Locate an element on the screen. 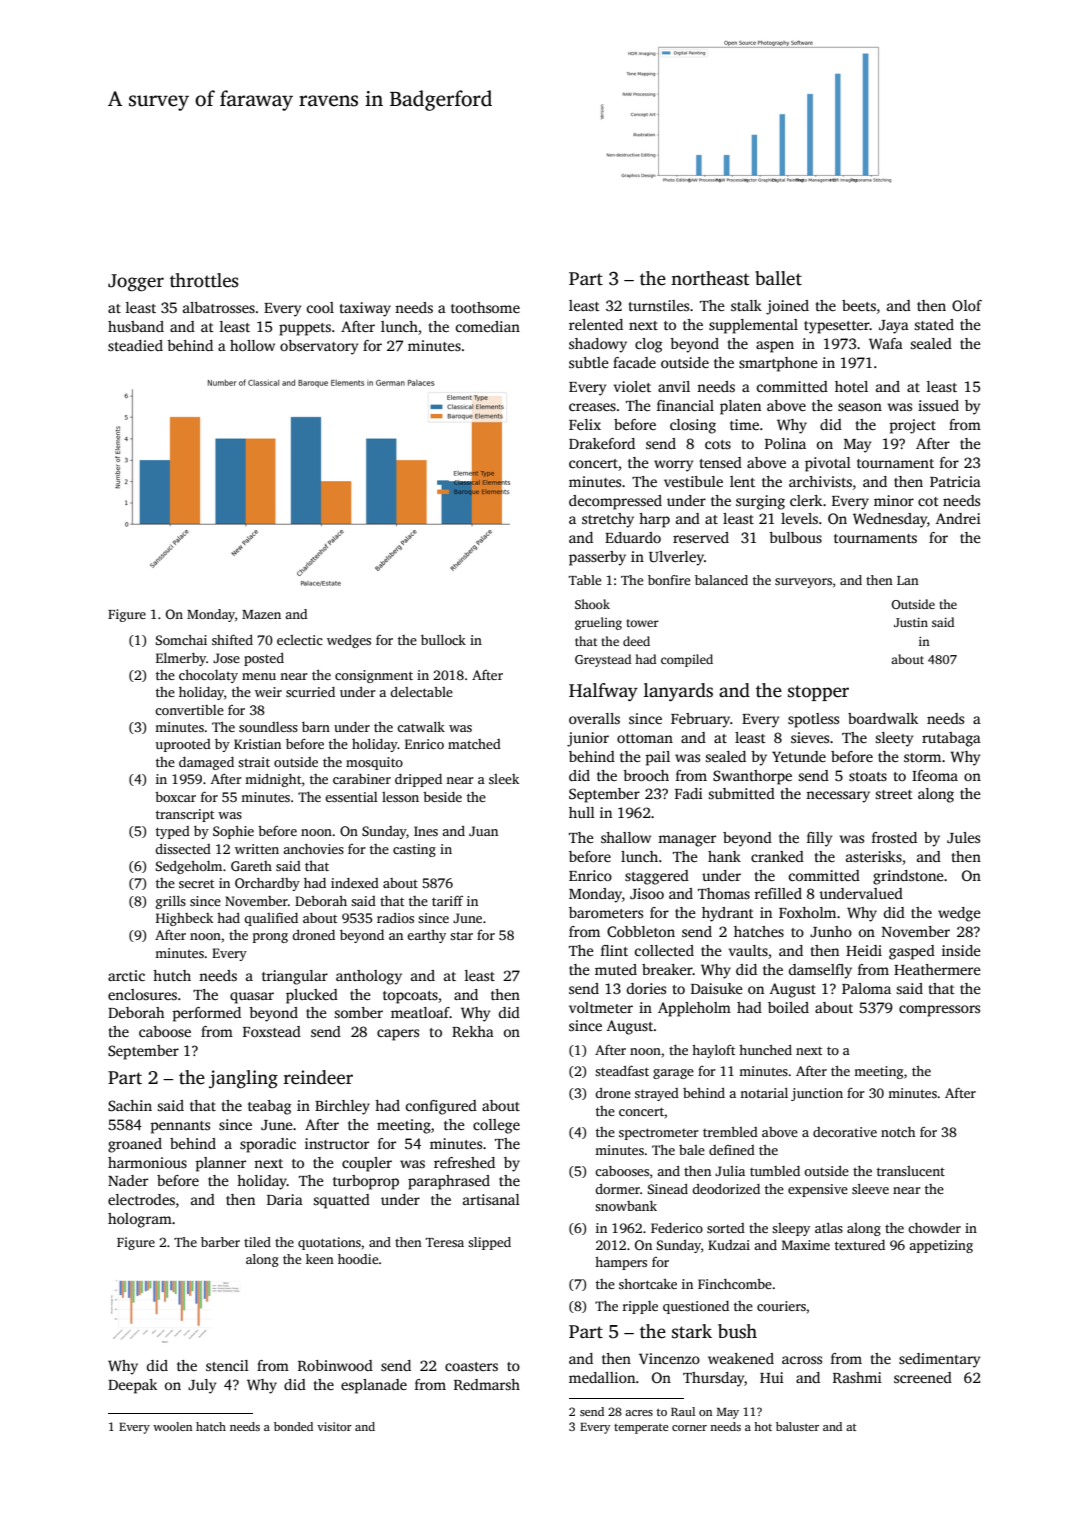  visitor is located at coordinates (334, 1426).
